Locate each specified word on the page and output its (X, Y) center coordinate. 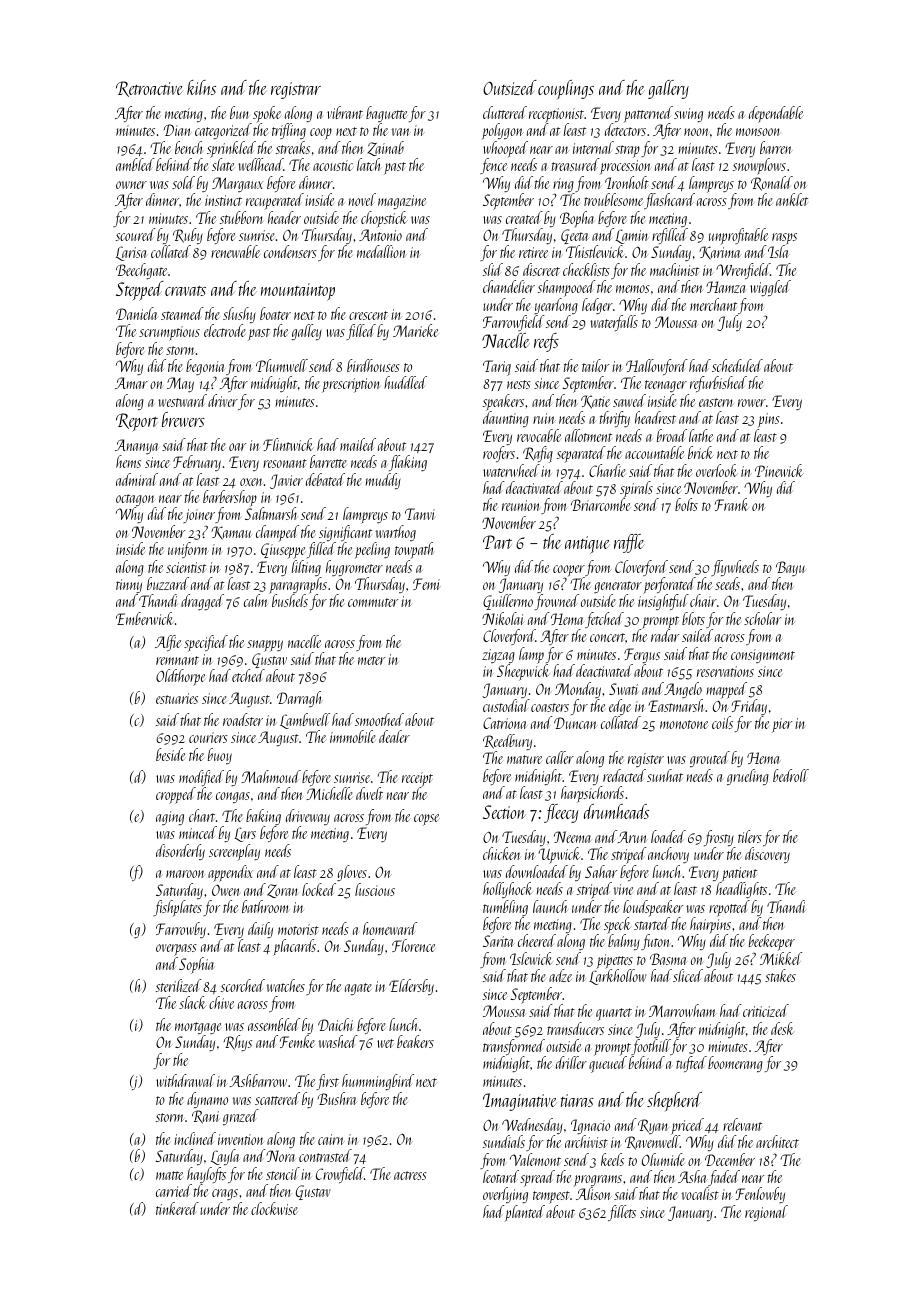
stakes (780, 975)
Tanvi (420, 514)
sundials (504, 1141)
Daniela (137, 313)
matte (169, 1175)
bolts (686, 504)
